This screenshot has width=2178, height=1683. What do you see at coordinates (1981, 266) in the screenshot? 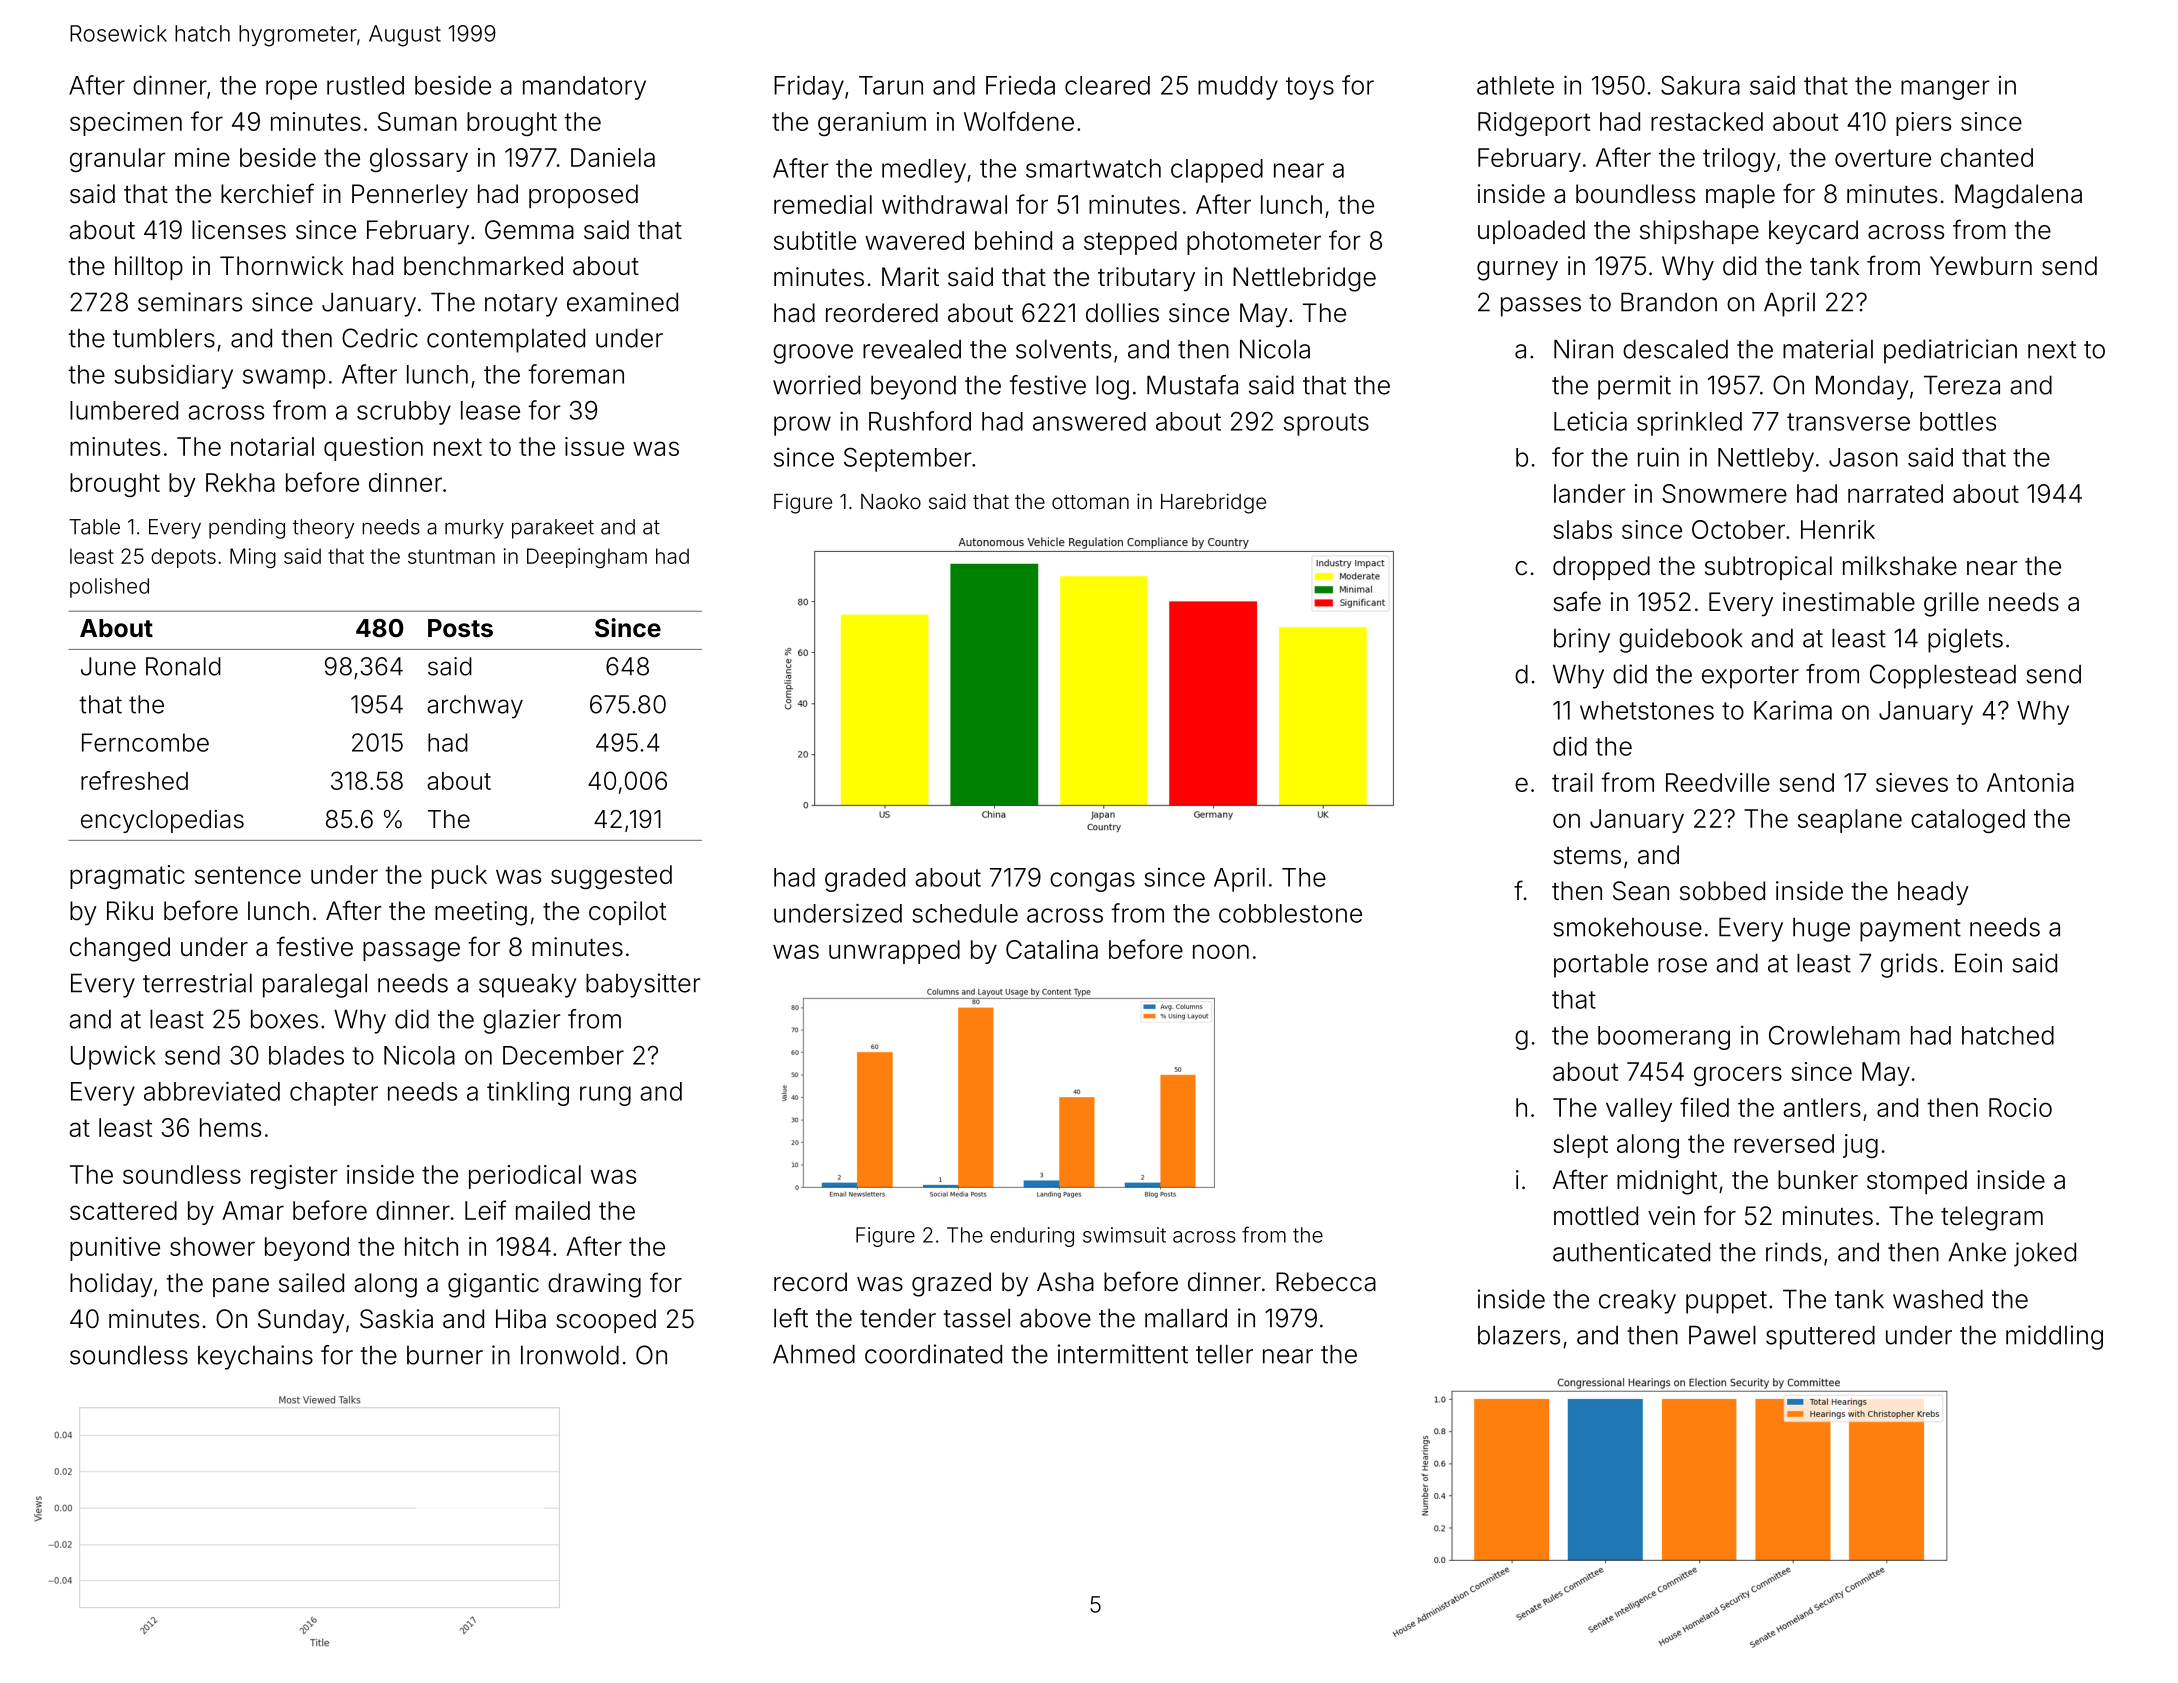
I see `Yewburn` at bounding box center [1981, 266].
